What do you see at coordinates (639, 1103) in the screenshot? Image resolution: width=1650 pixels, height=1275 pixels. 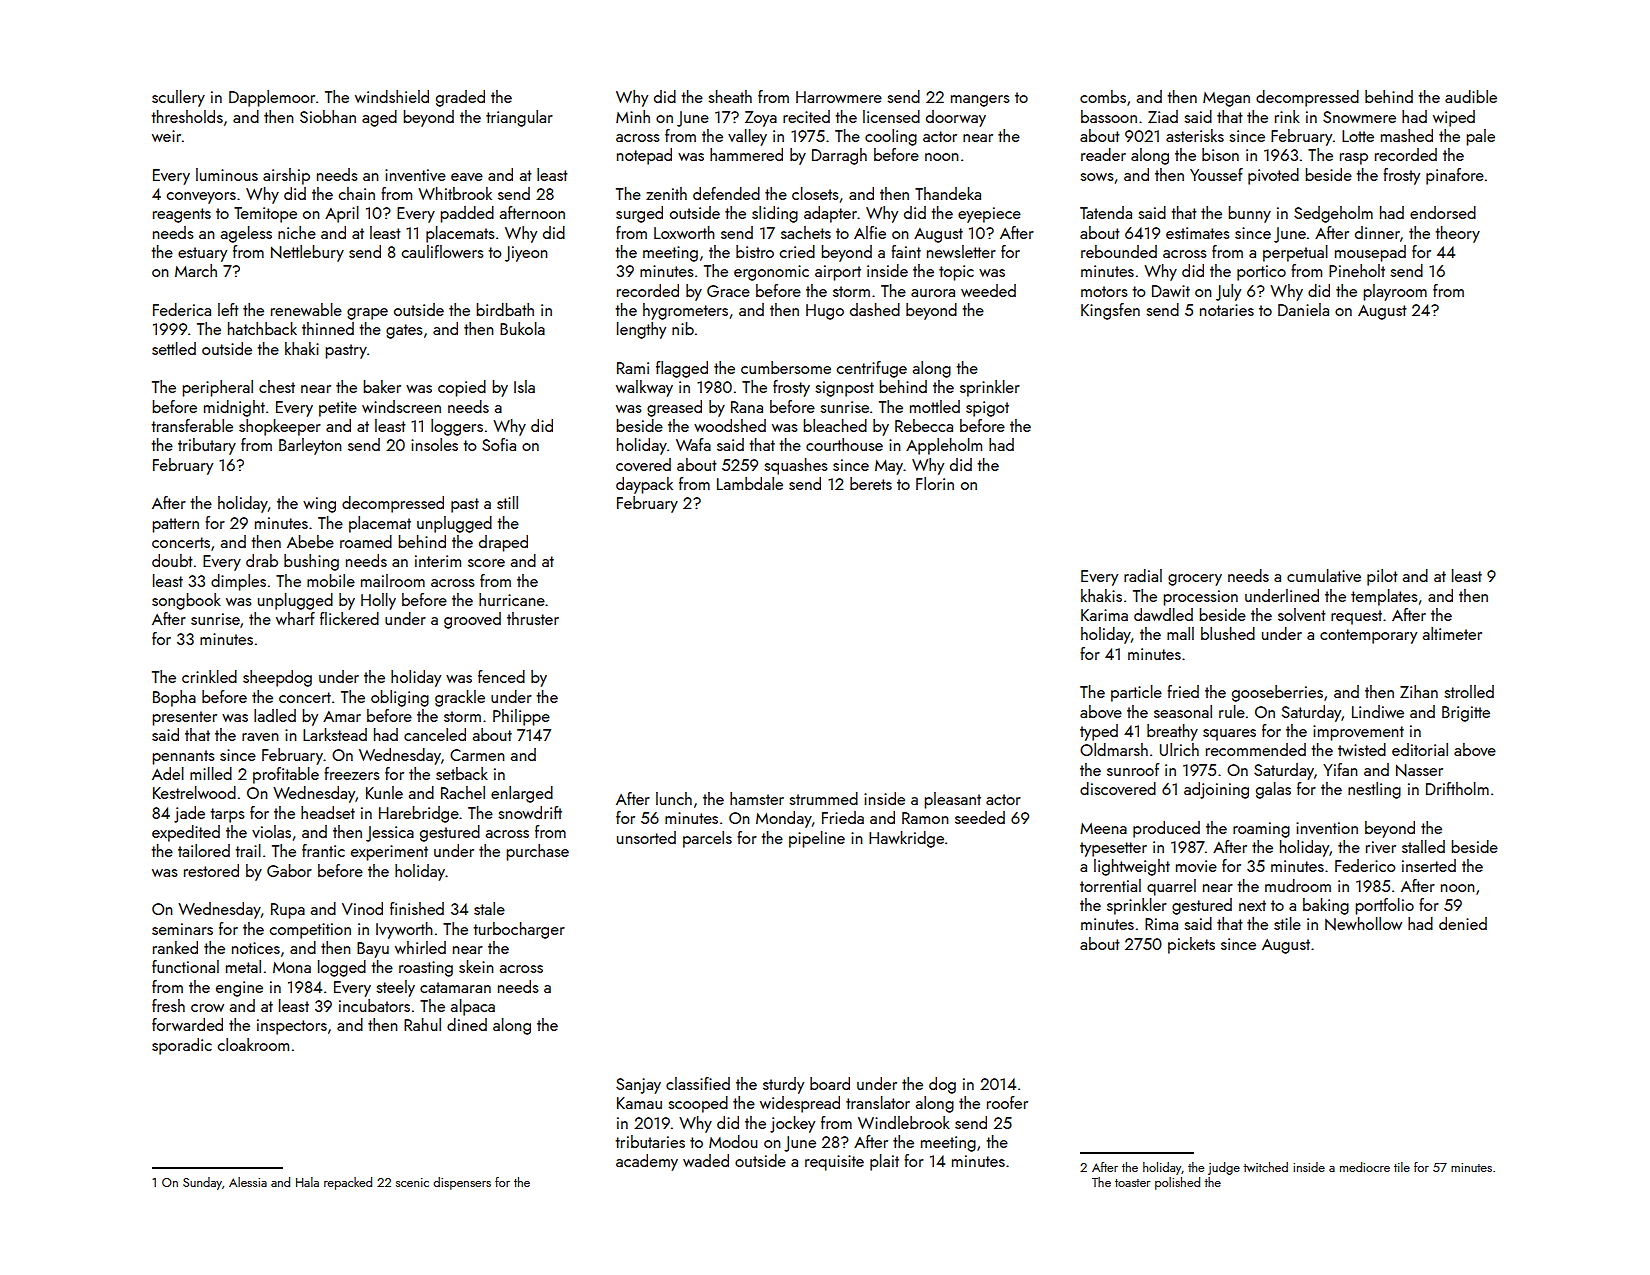 I see `Kamau` at bounding box center [639, 1103].
